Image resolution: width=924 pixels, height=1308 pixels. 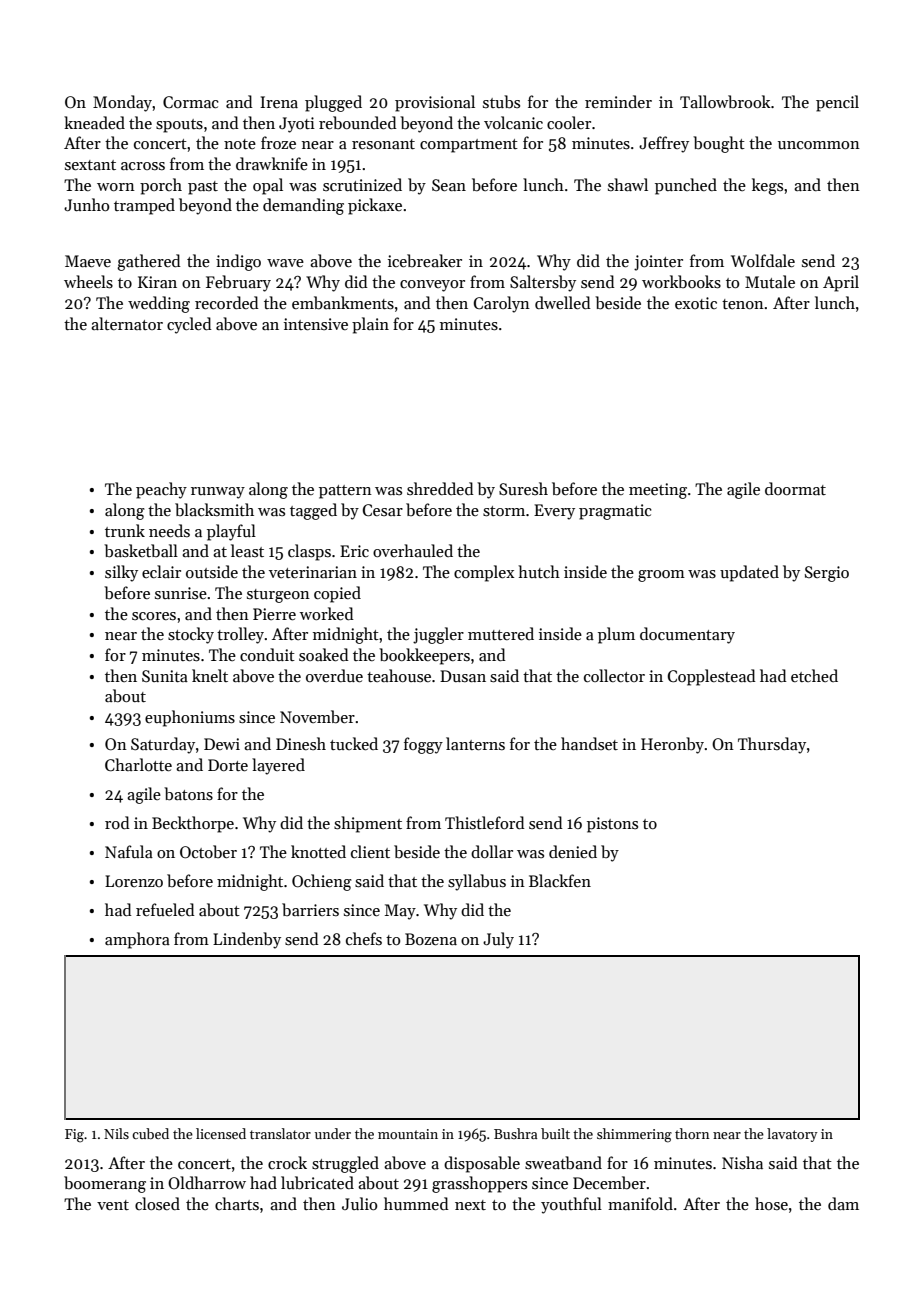 I want to click on amphora, so click(x=137, y=940).
